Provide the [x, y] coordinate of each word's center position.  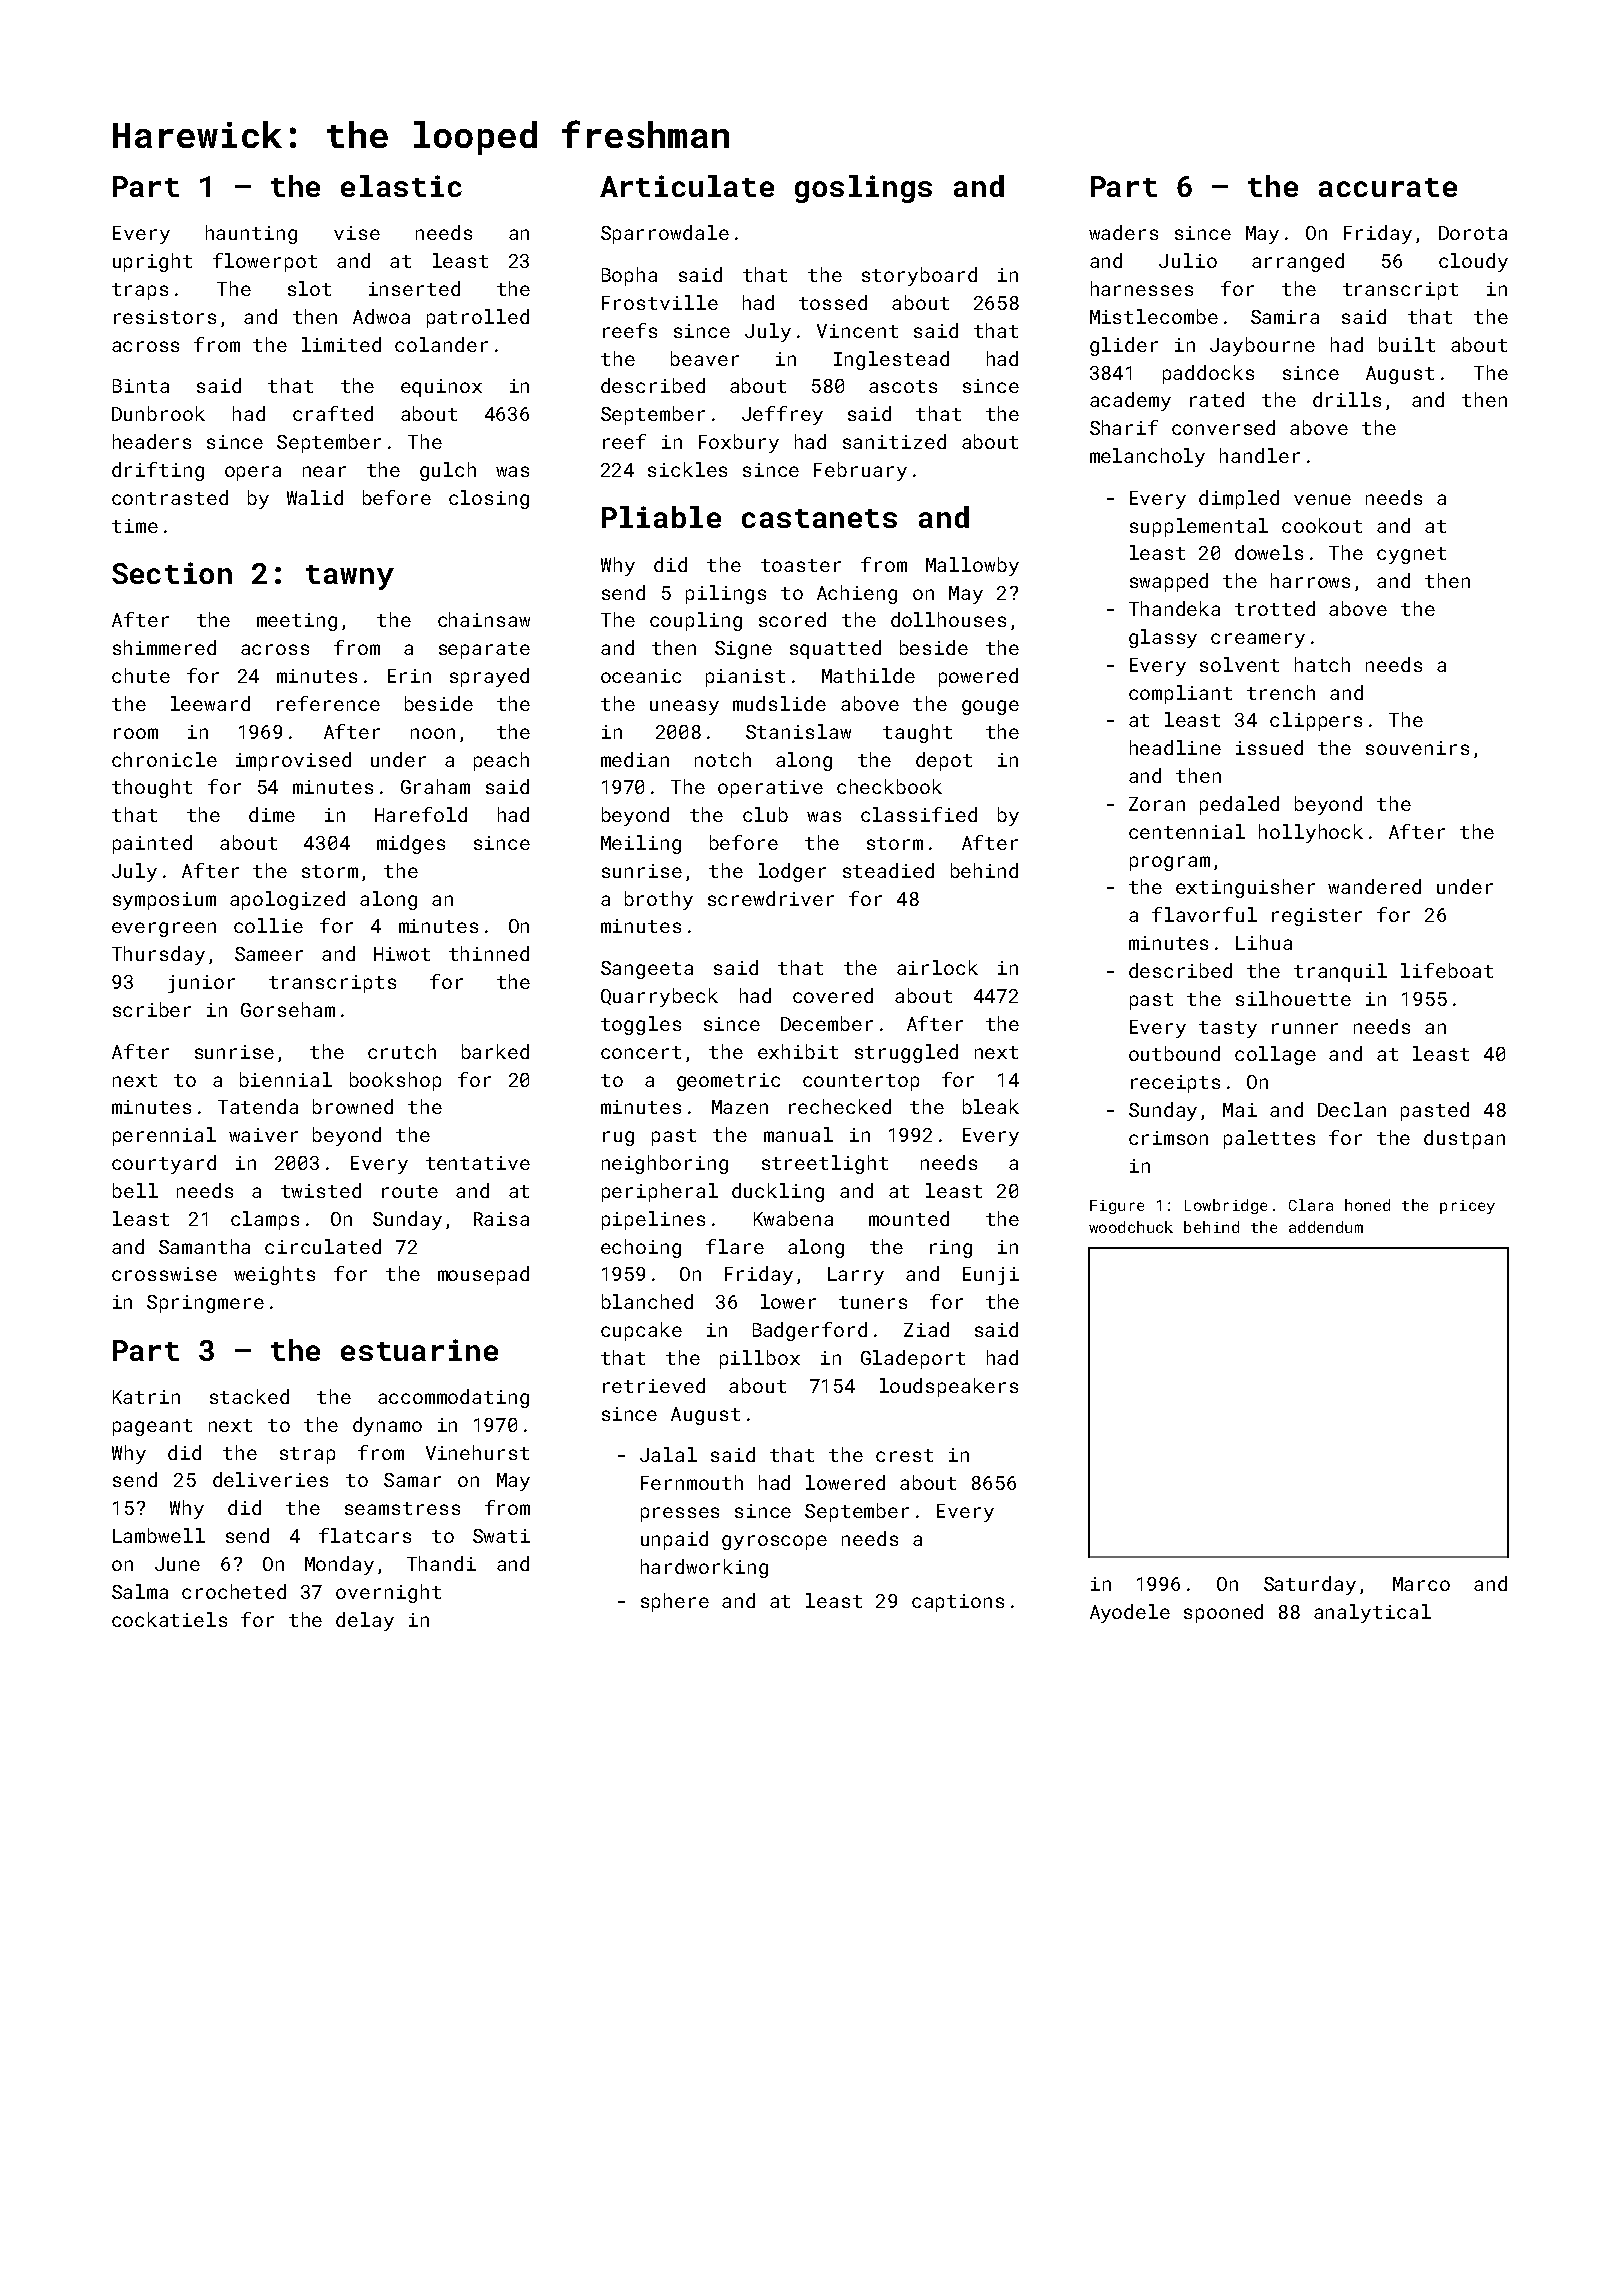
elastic [401, 186]
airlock [937, 967]
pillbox [760, 1359]
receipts [1175, 1084]
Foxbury [739, 443]
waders [1123, 232]
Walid [315, 497]
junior [201, 984]
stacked [249, 1396]
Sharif [1124, 427]
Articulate [687, 186]
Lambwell [159, 1535]
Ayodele [1130, 1613]
